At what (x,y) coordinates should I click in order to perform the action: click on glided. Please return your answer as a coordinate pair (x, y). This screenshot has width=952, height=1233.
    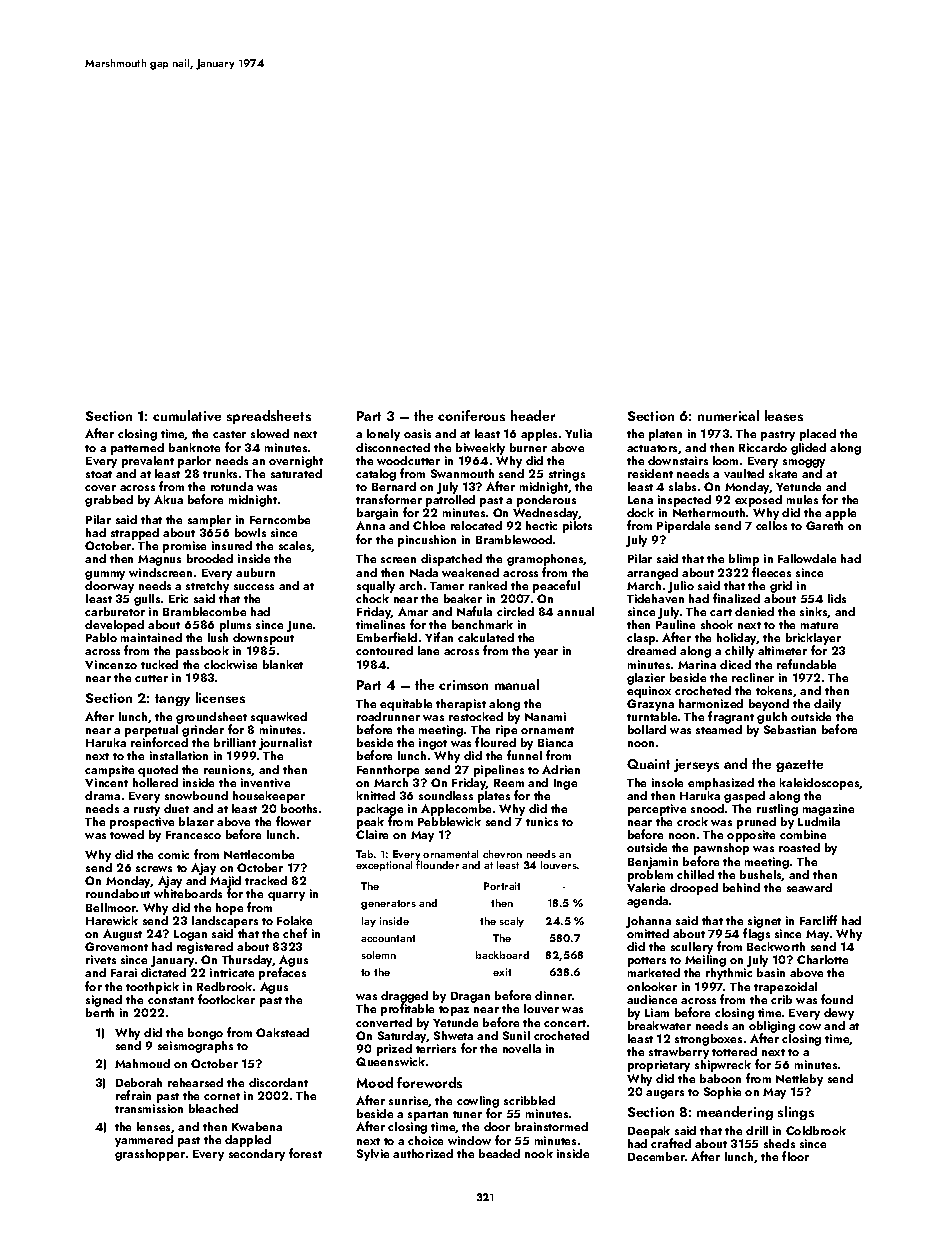
    Looking at the image, I should click on (808, 449).
